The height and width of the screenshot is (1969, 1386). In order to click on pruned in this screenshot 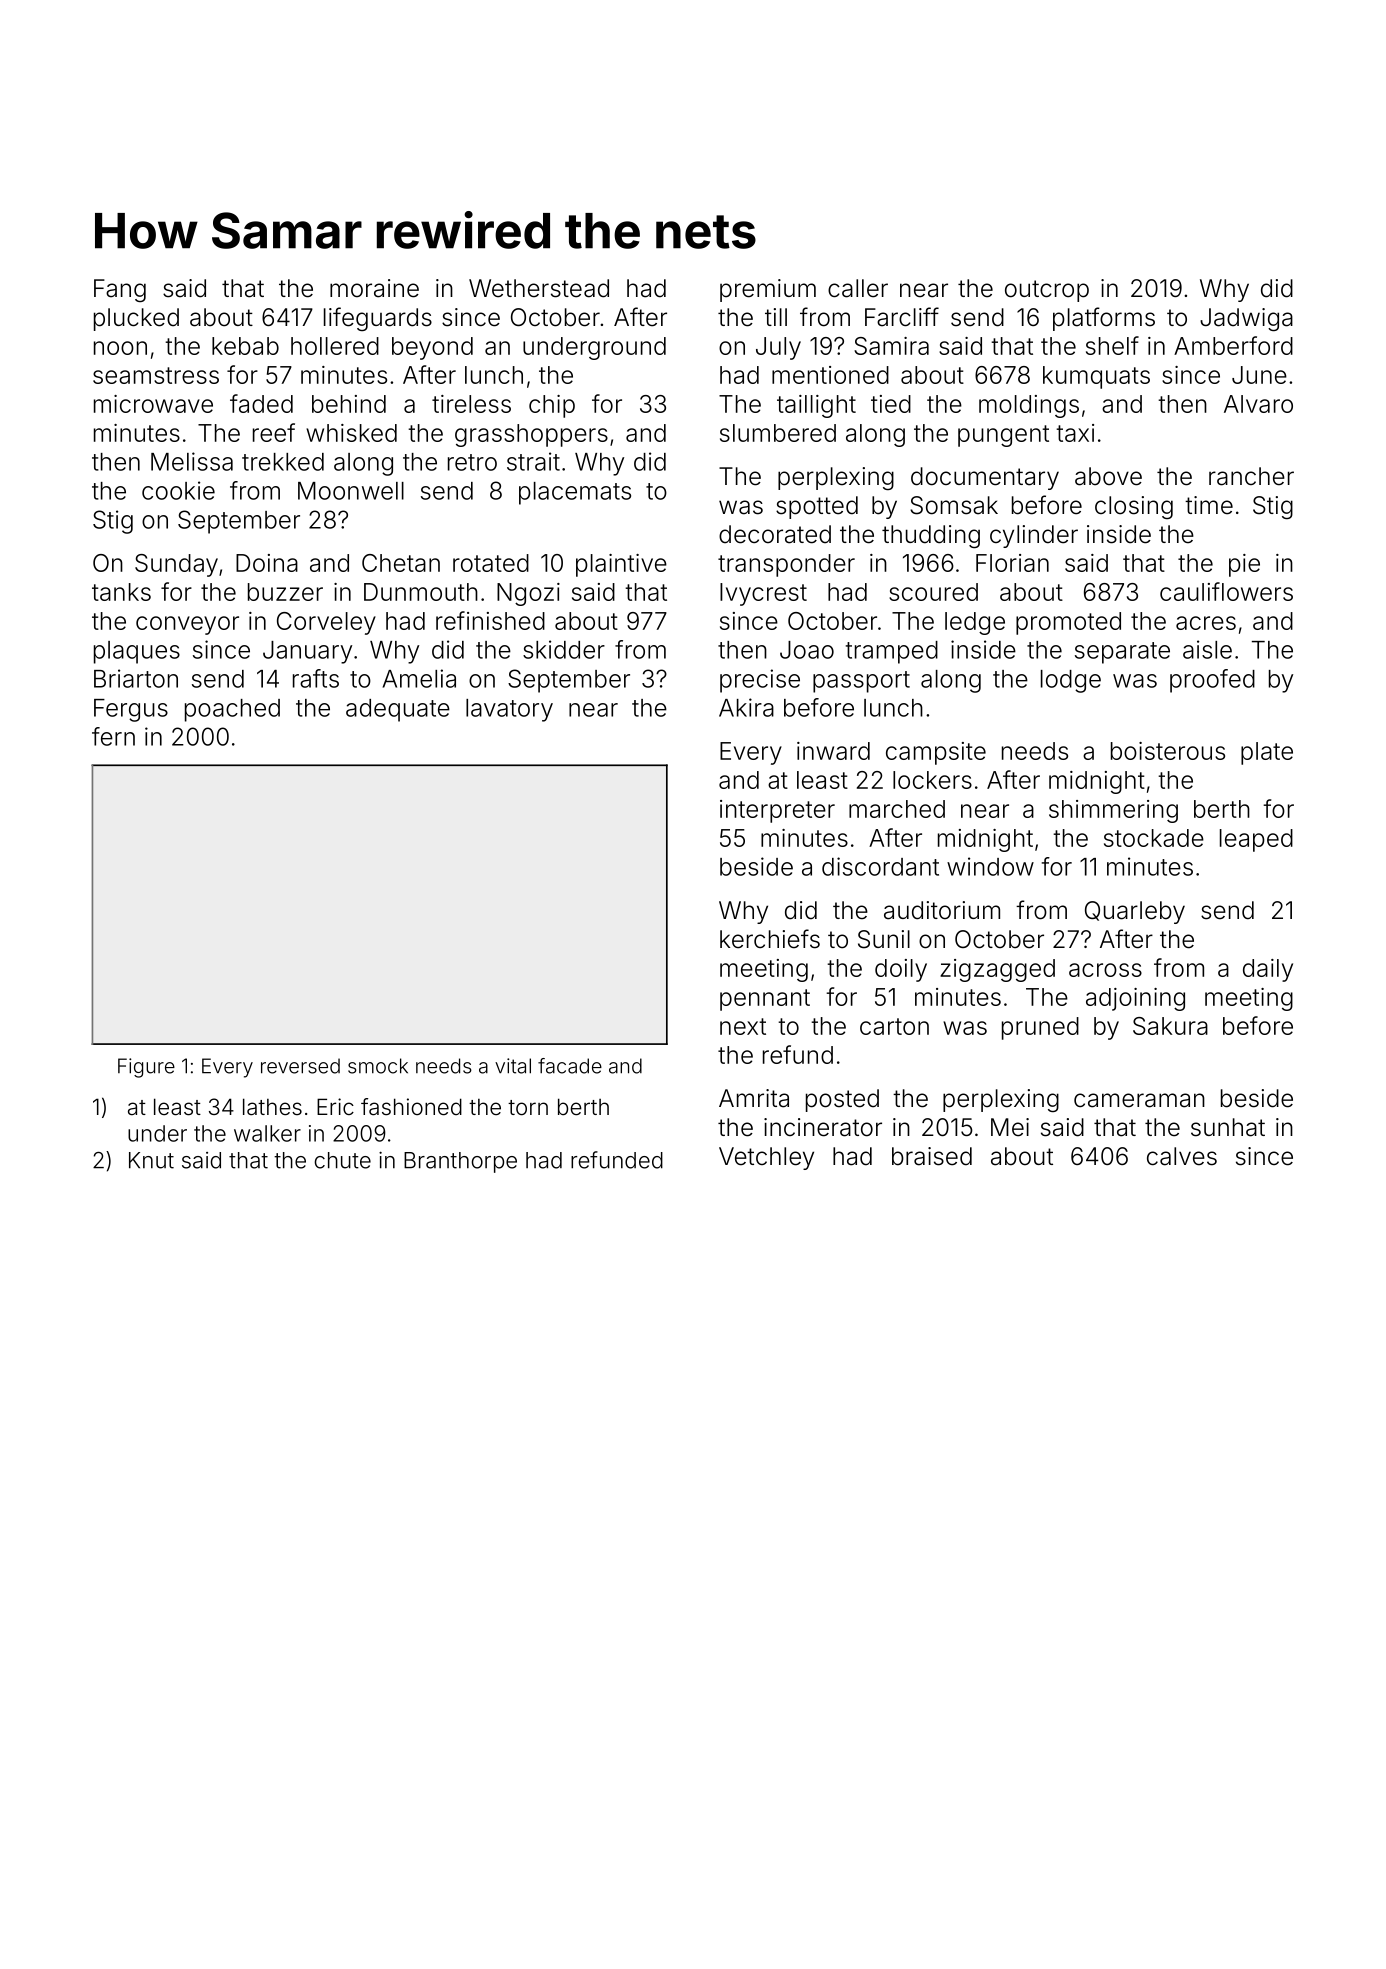, I will do `click(1040, 1028)`.
